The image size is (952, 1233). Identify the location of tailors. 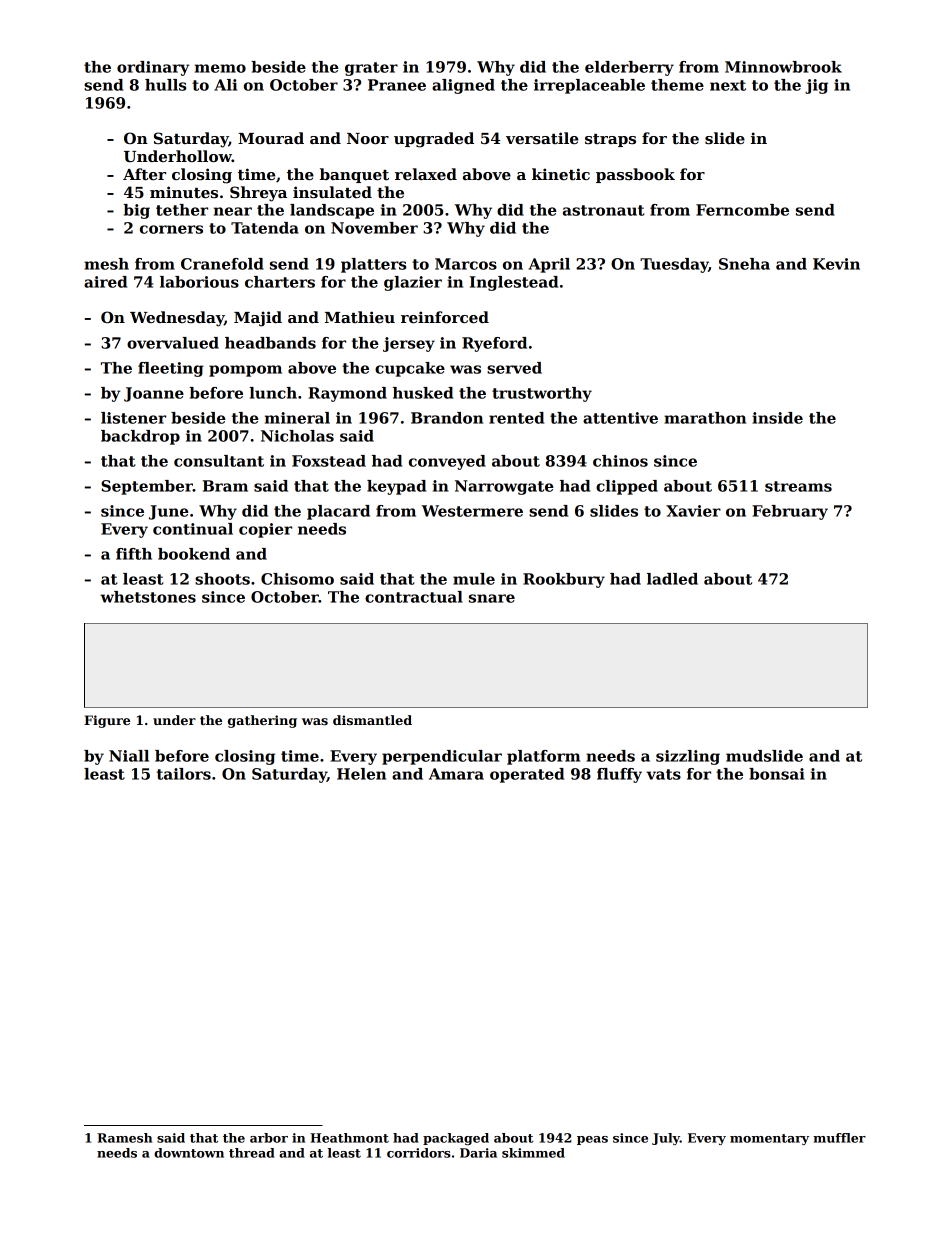
(184, 774).
